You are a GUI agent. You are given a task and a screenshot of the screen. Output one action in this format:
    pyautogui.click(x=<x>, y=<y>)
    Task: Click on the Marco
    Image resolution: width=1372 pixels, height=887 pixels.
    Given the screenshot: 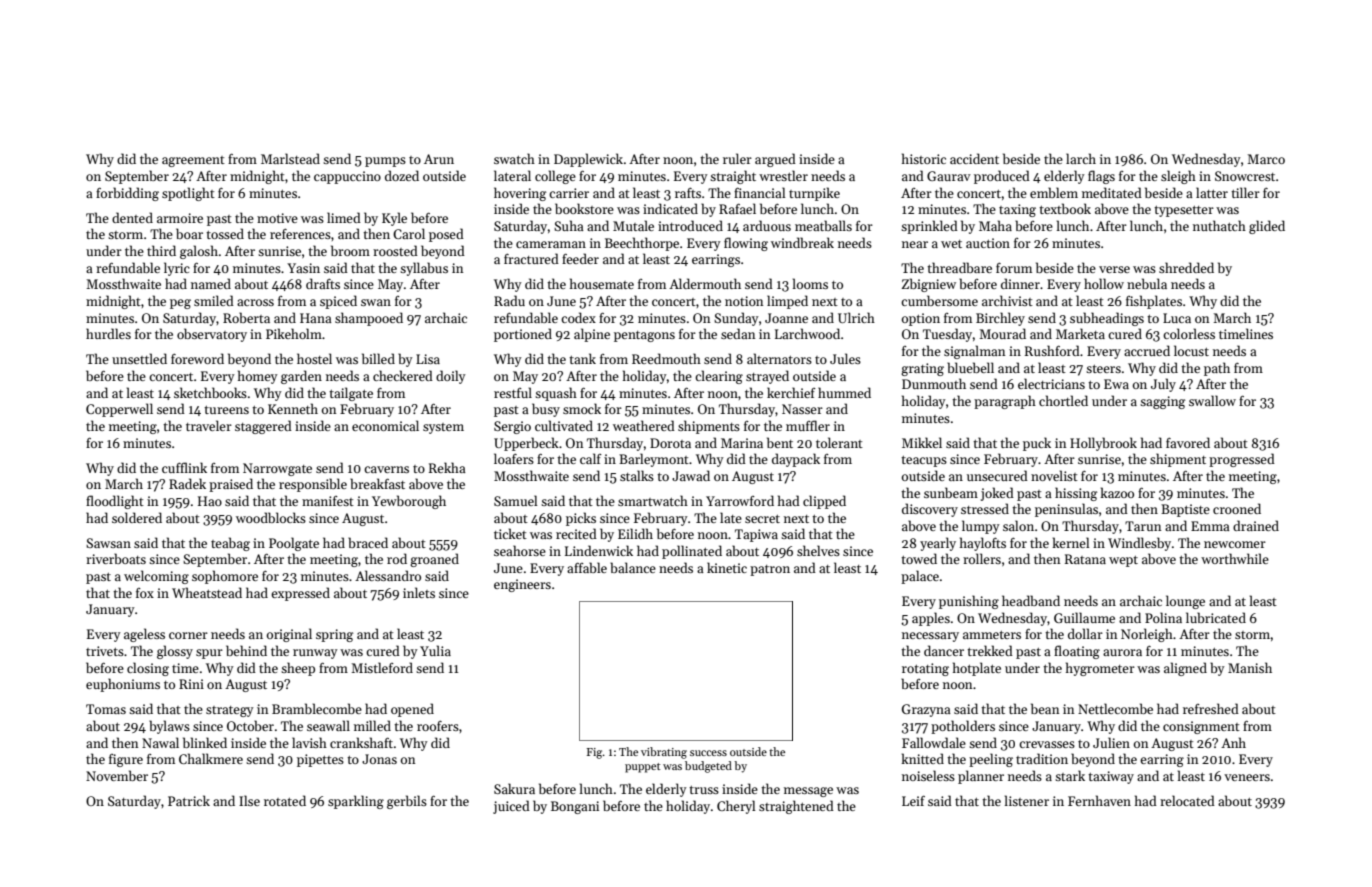 What is the action you would take?
    pyautogui.click(x=1266, y=159)
